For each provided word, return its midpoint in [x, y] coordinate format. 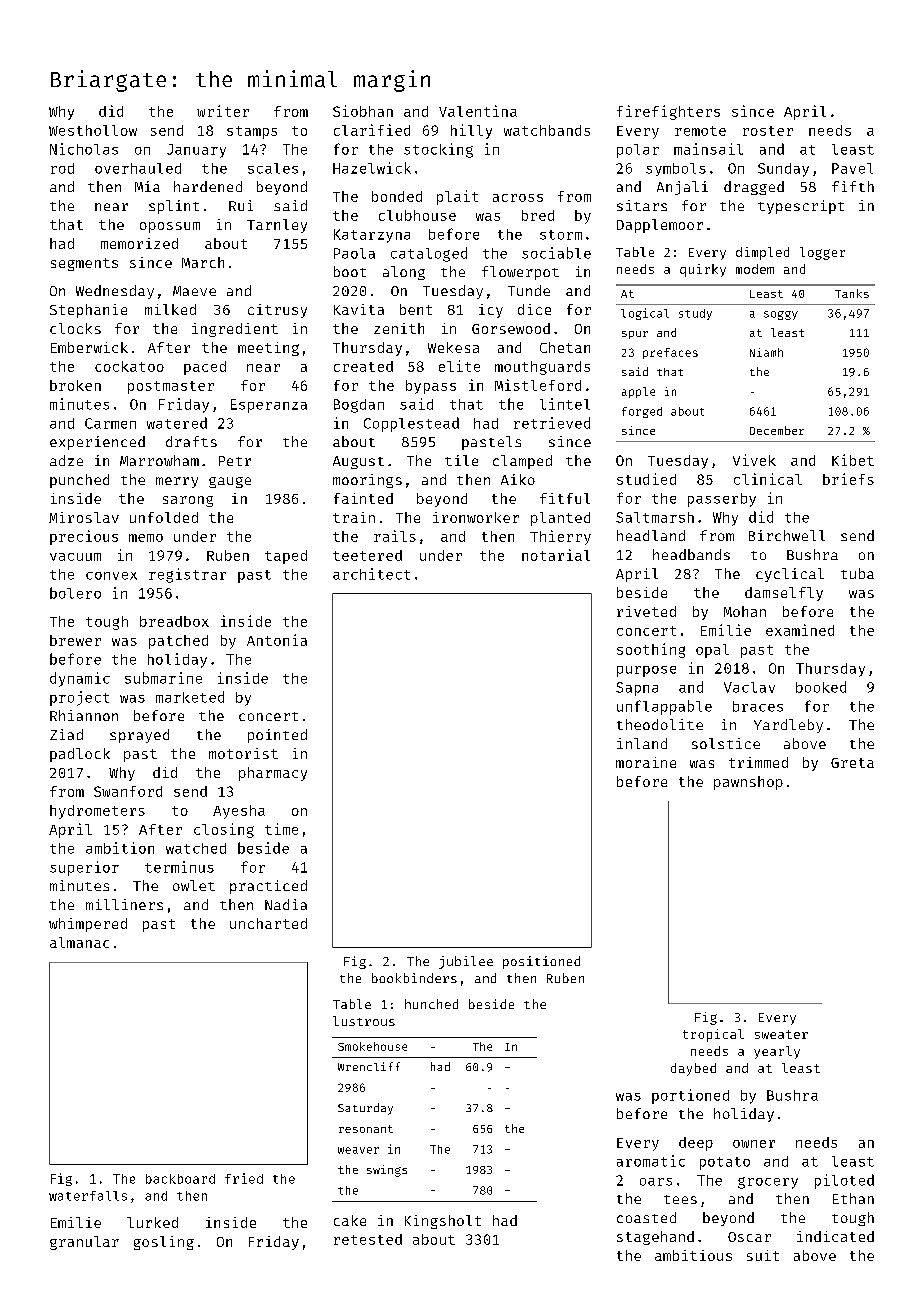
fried [244, 1178]
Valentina [478, 111]
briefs [848, 479]
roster [768, 131]
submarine [163, 678]
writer [223, 111]
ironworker [476, 517]
